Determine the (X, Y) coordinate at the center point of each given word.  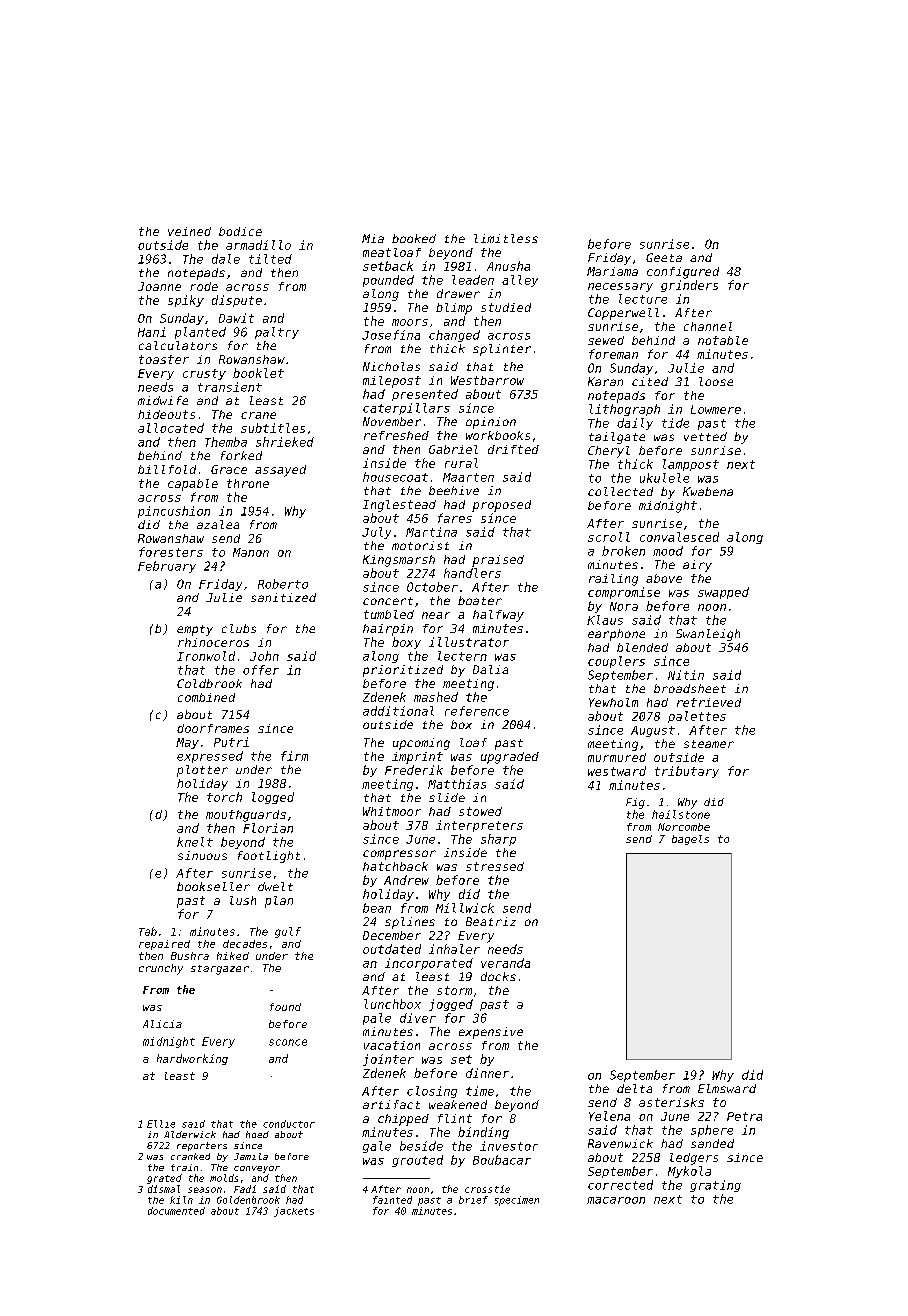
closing (432, 1092)
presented (425, 395)
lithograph (624, 410)
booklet (258, 373)
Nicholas (391, 366)
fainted (392, 1200)
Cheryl (609, 452)
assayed (280, 471)
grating (715, 1186)
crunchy (161, 969)
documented (176, 1211)
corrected (620, 1185)
